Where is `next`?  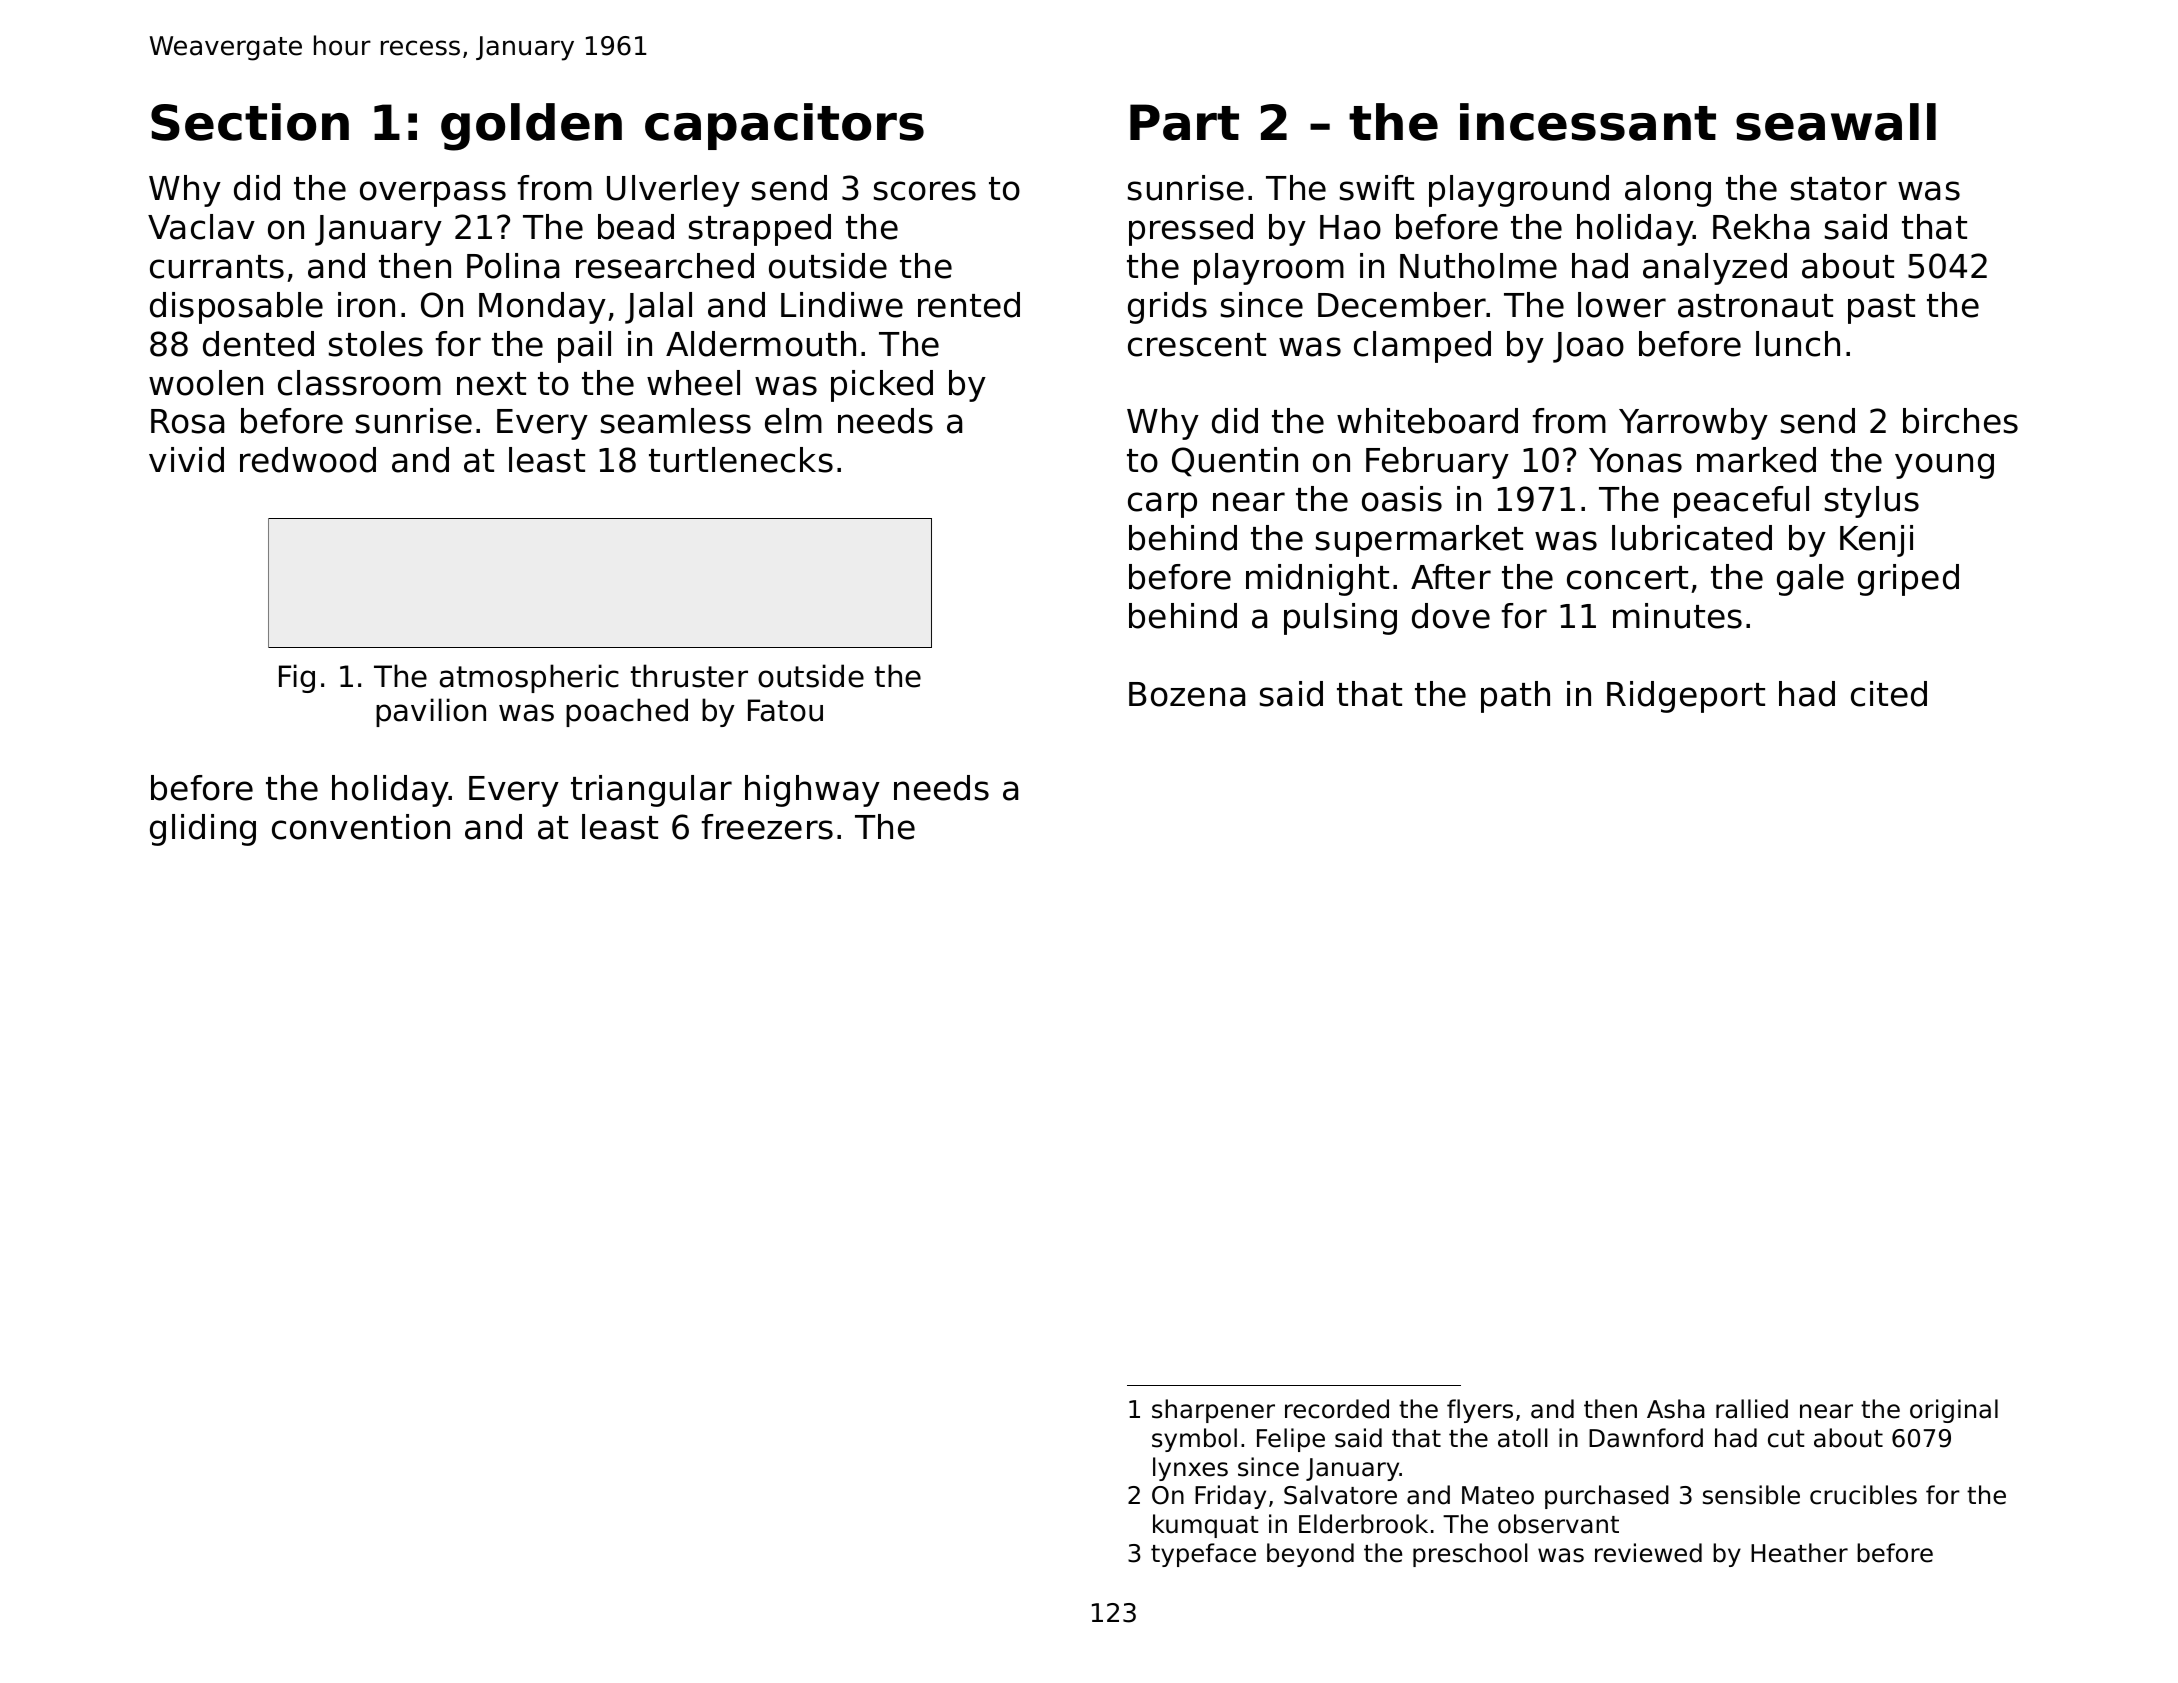
next is located at coordinates (491, 384).
